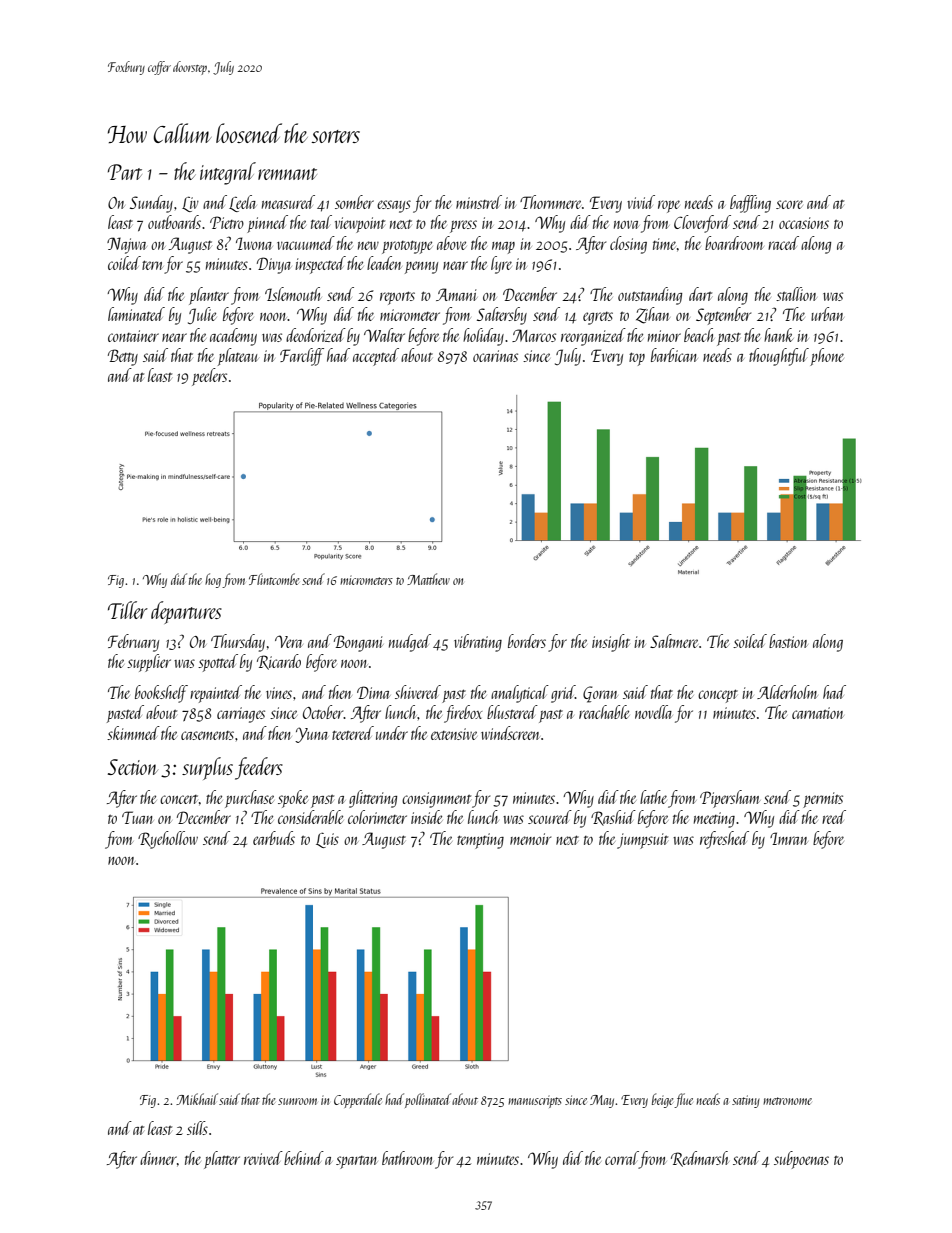  Describe the element at coordinates (787, 1101) in the screenshot. I see `metronome` at that location.
